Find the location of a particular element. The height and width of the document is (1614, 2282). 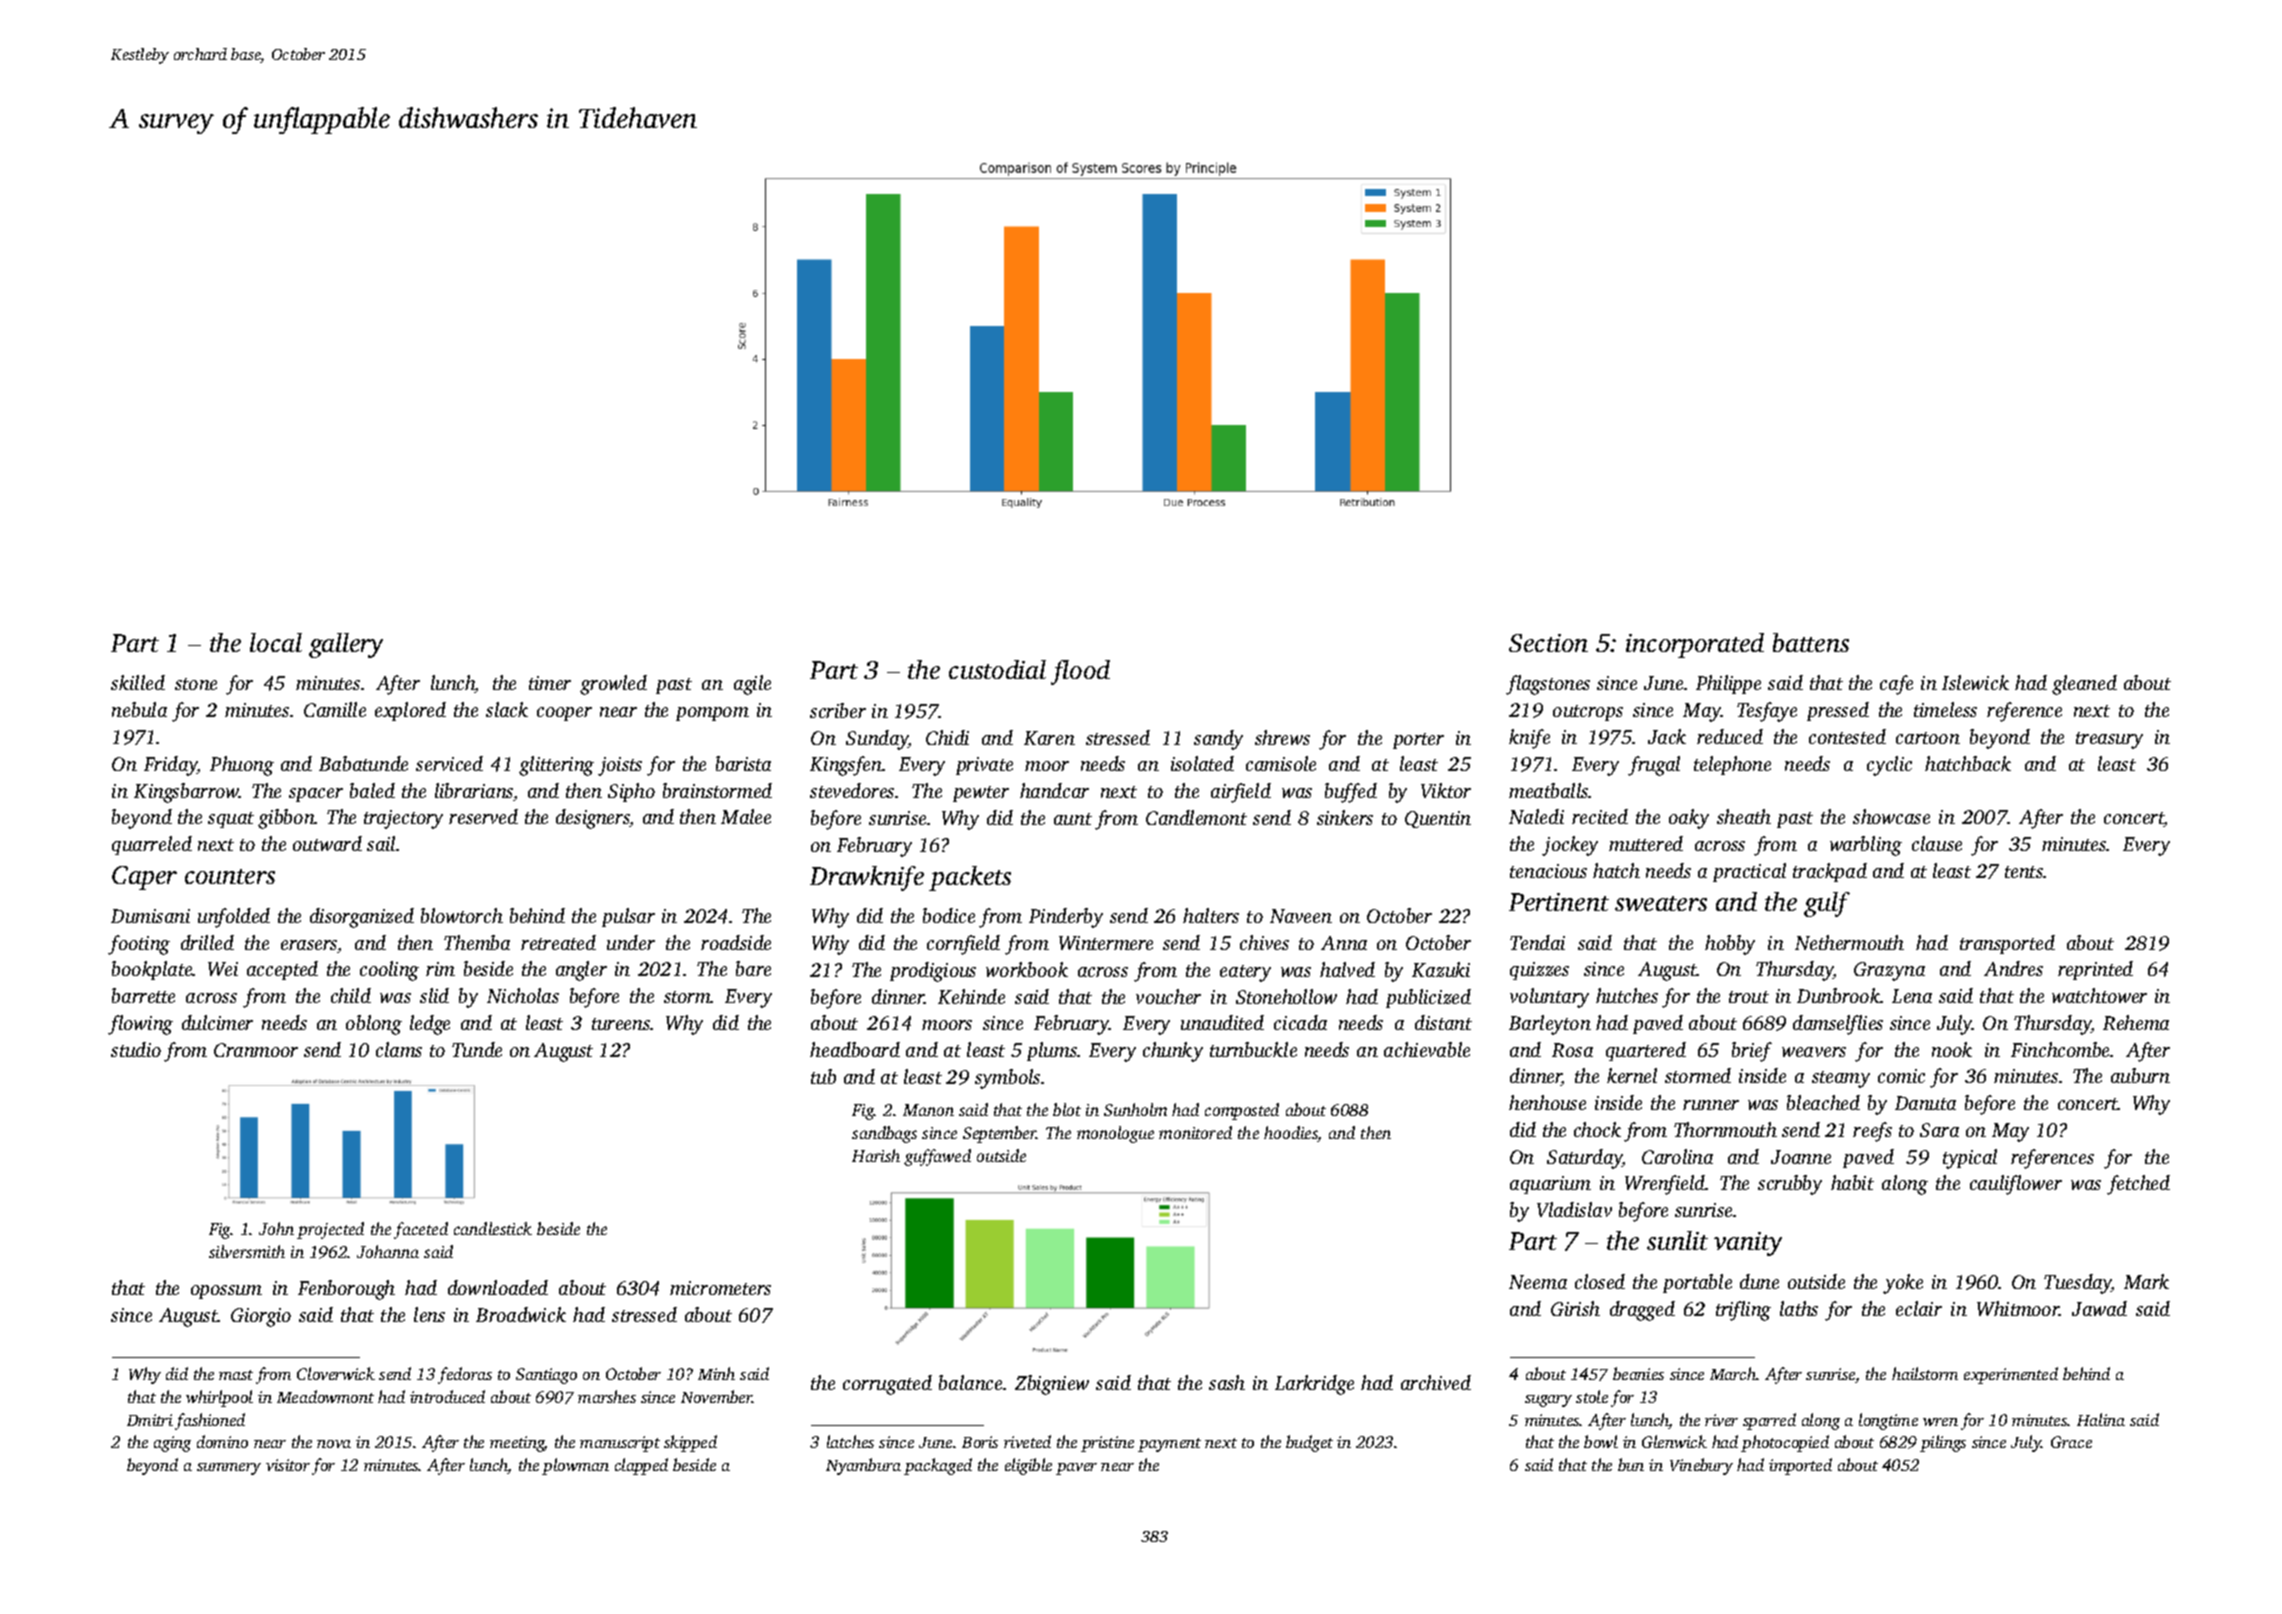

battens is located at coordinates (1811, 642).
